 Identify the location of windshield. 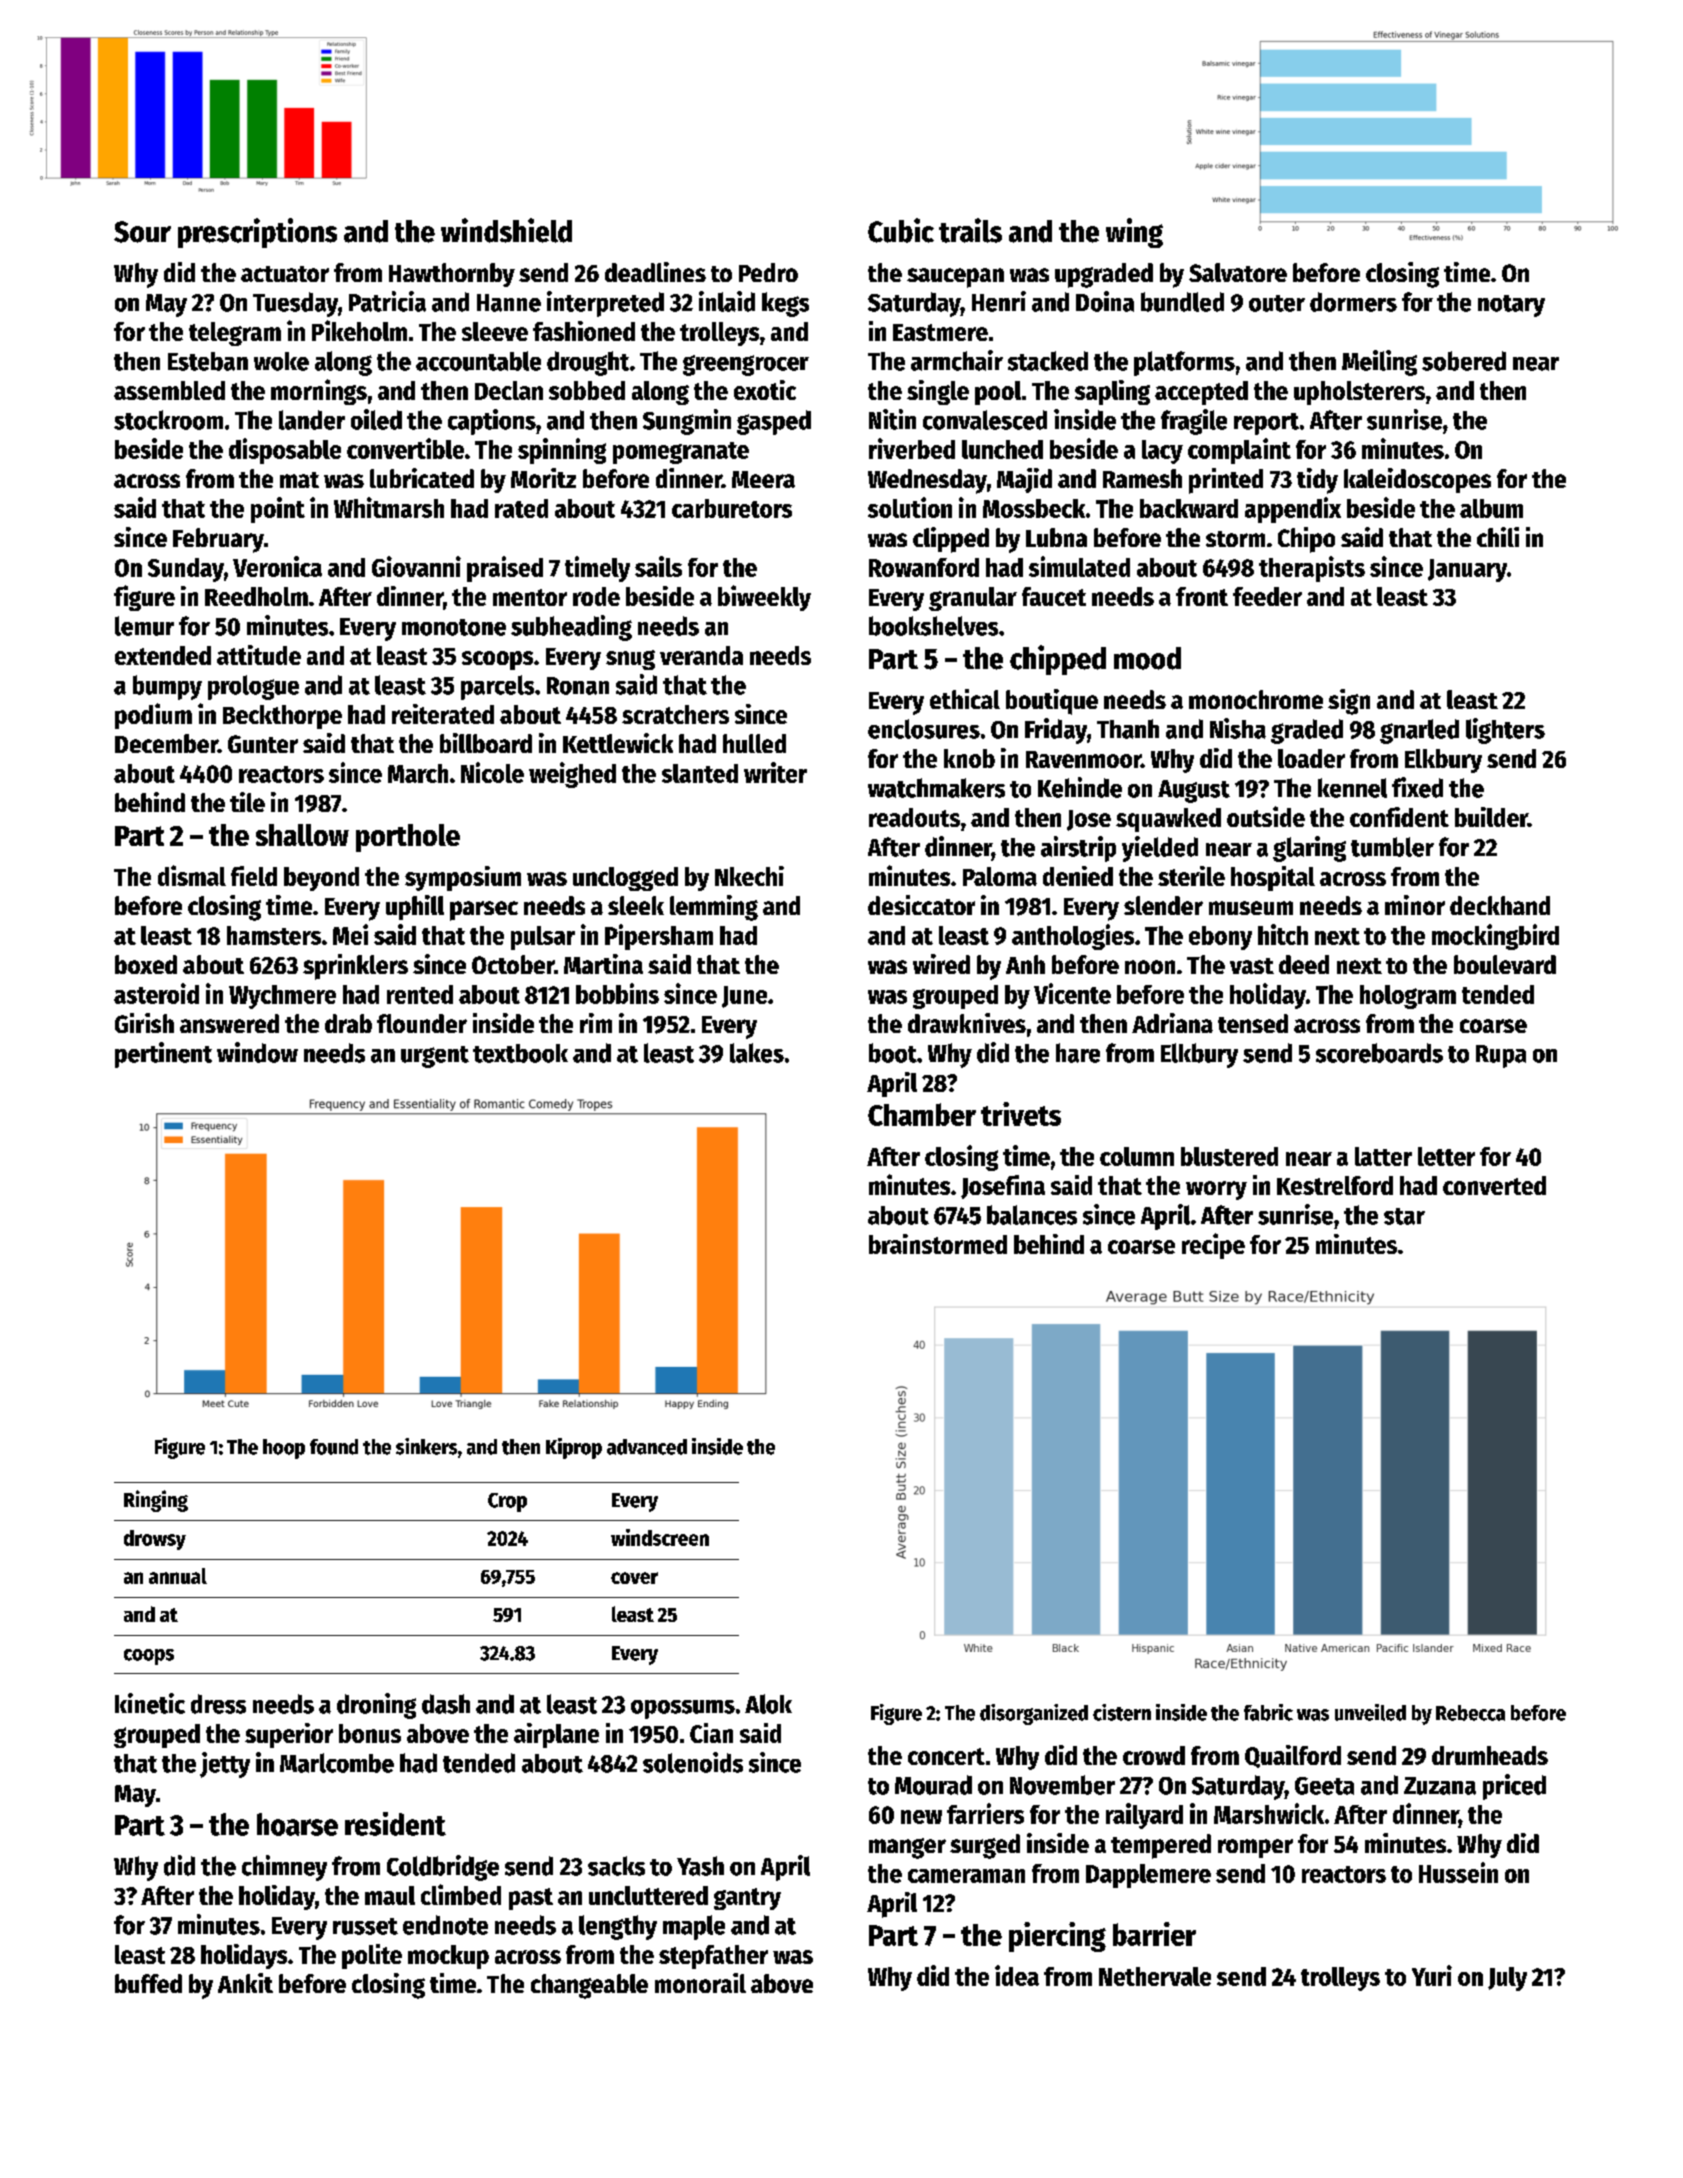
(506, 230).
